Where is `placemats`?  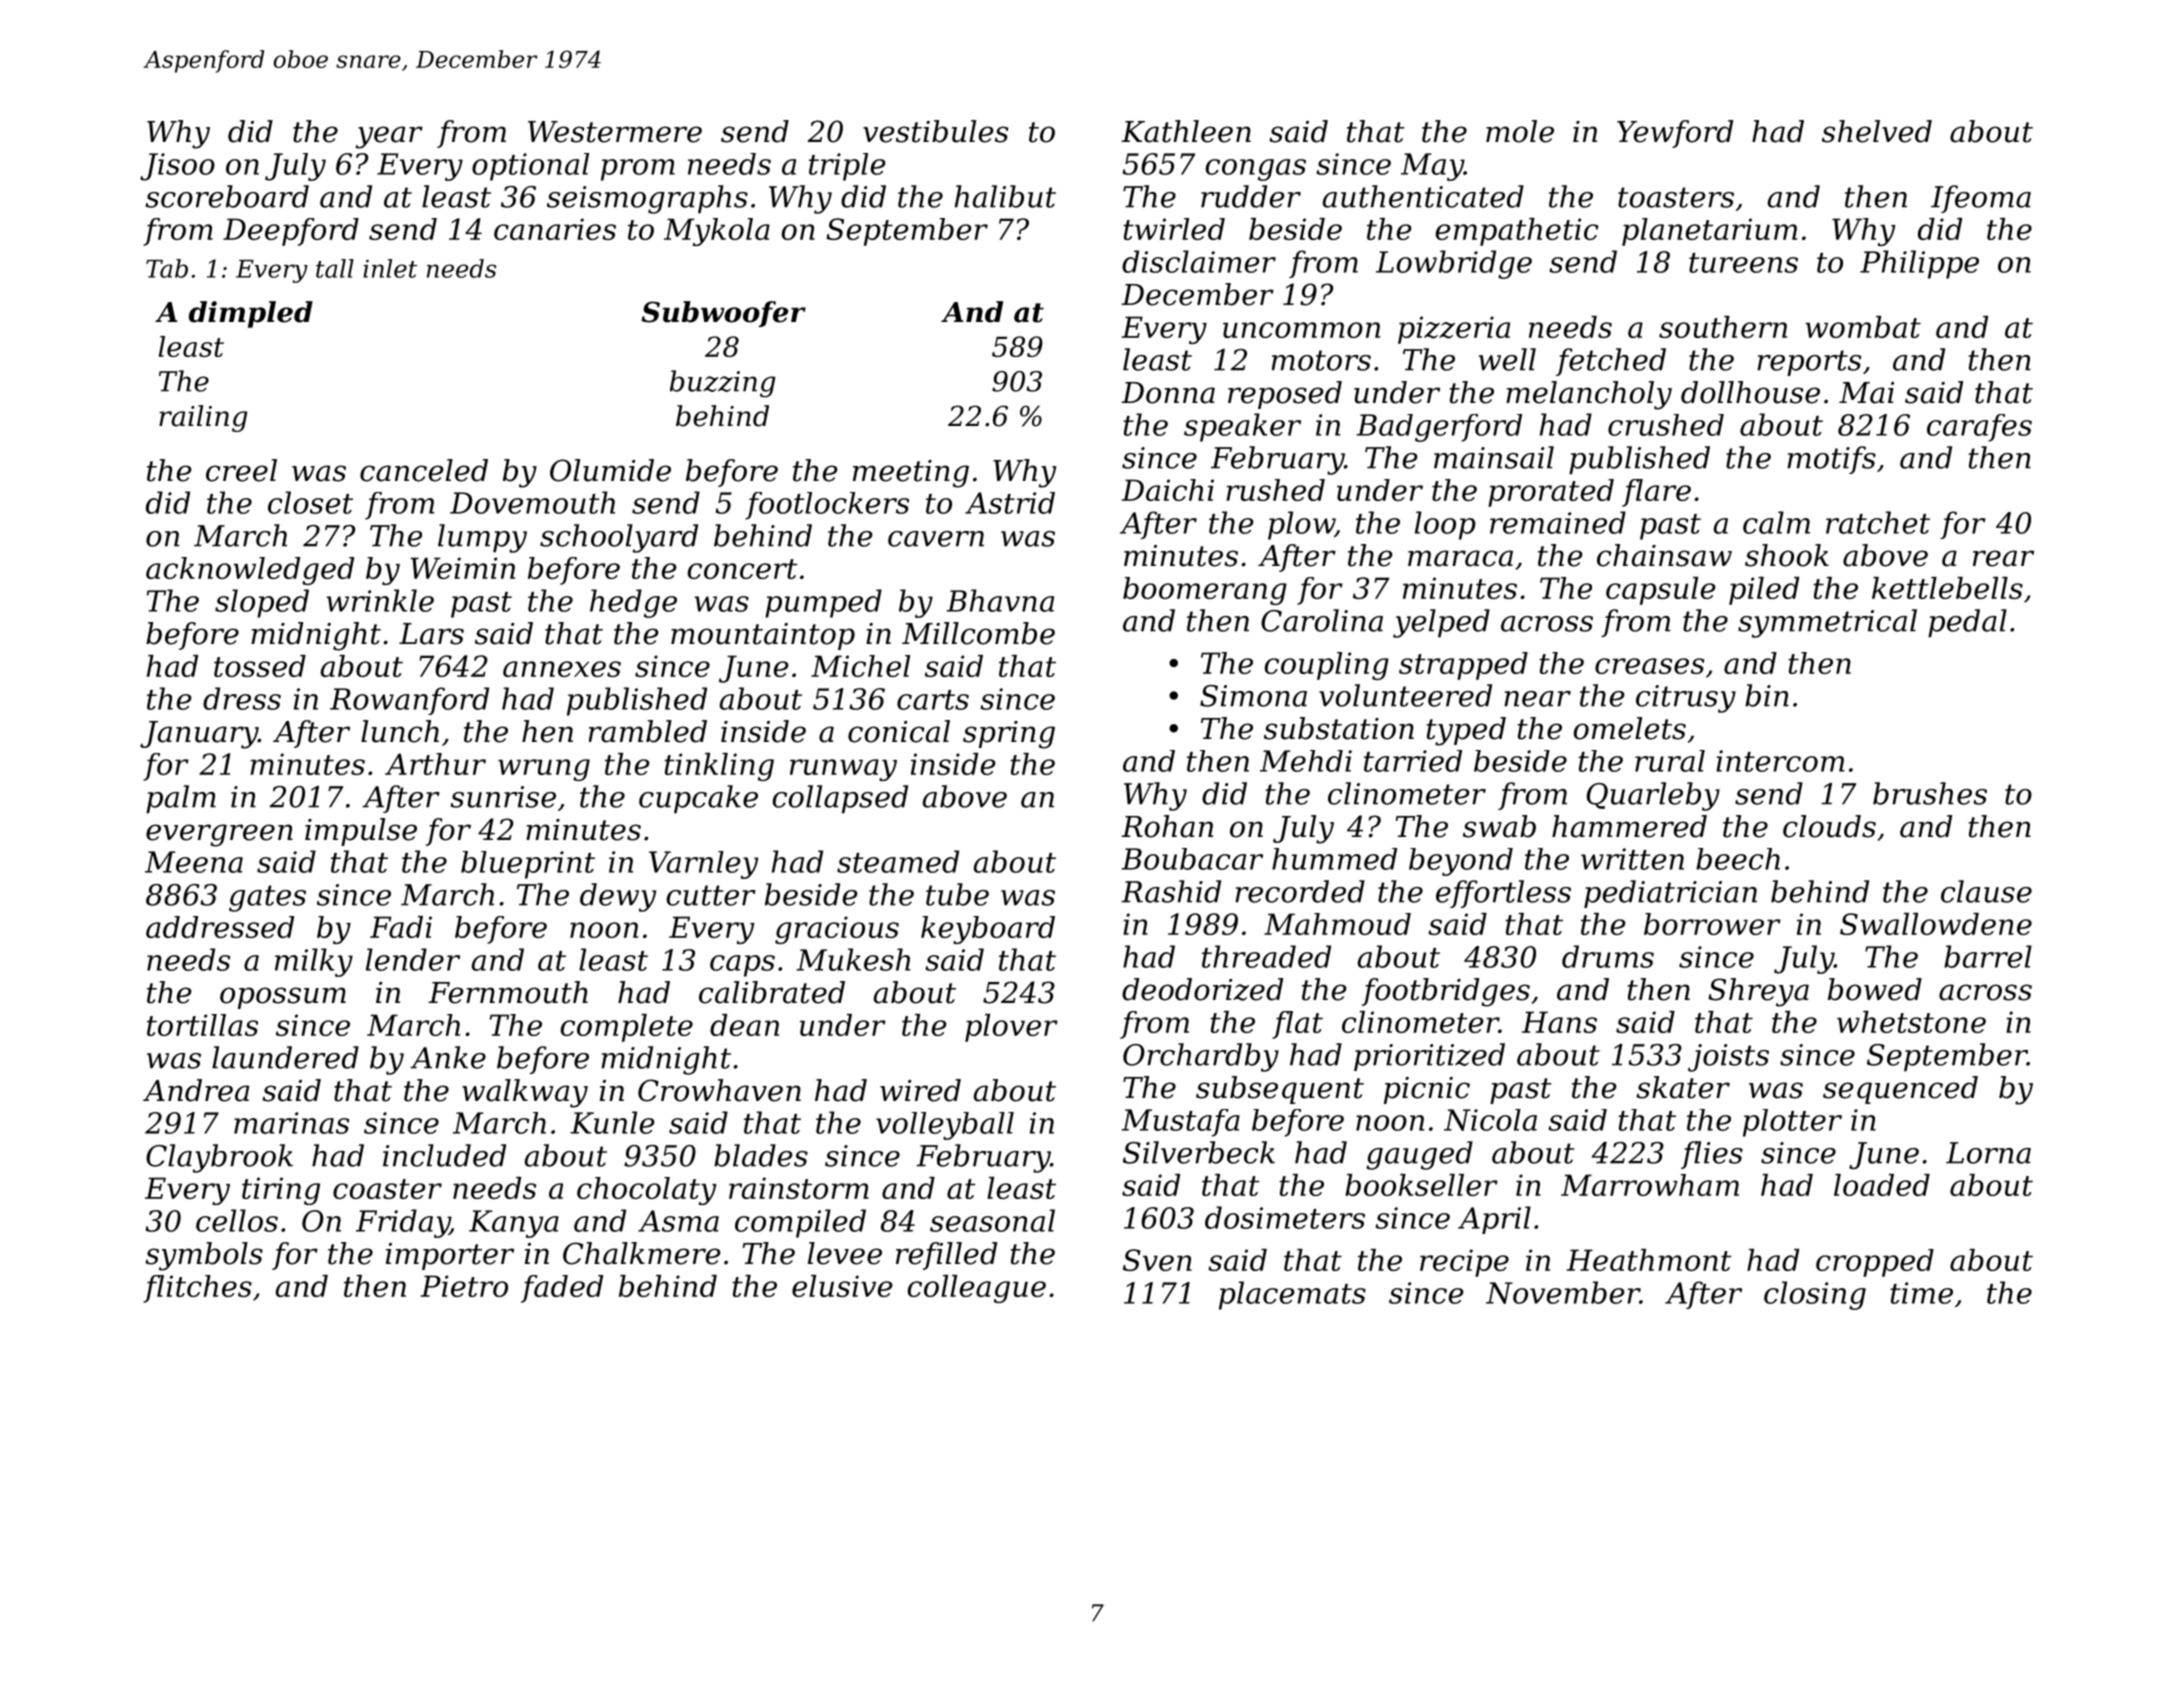
placemats is located at coordinates (1292, 1295).
